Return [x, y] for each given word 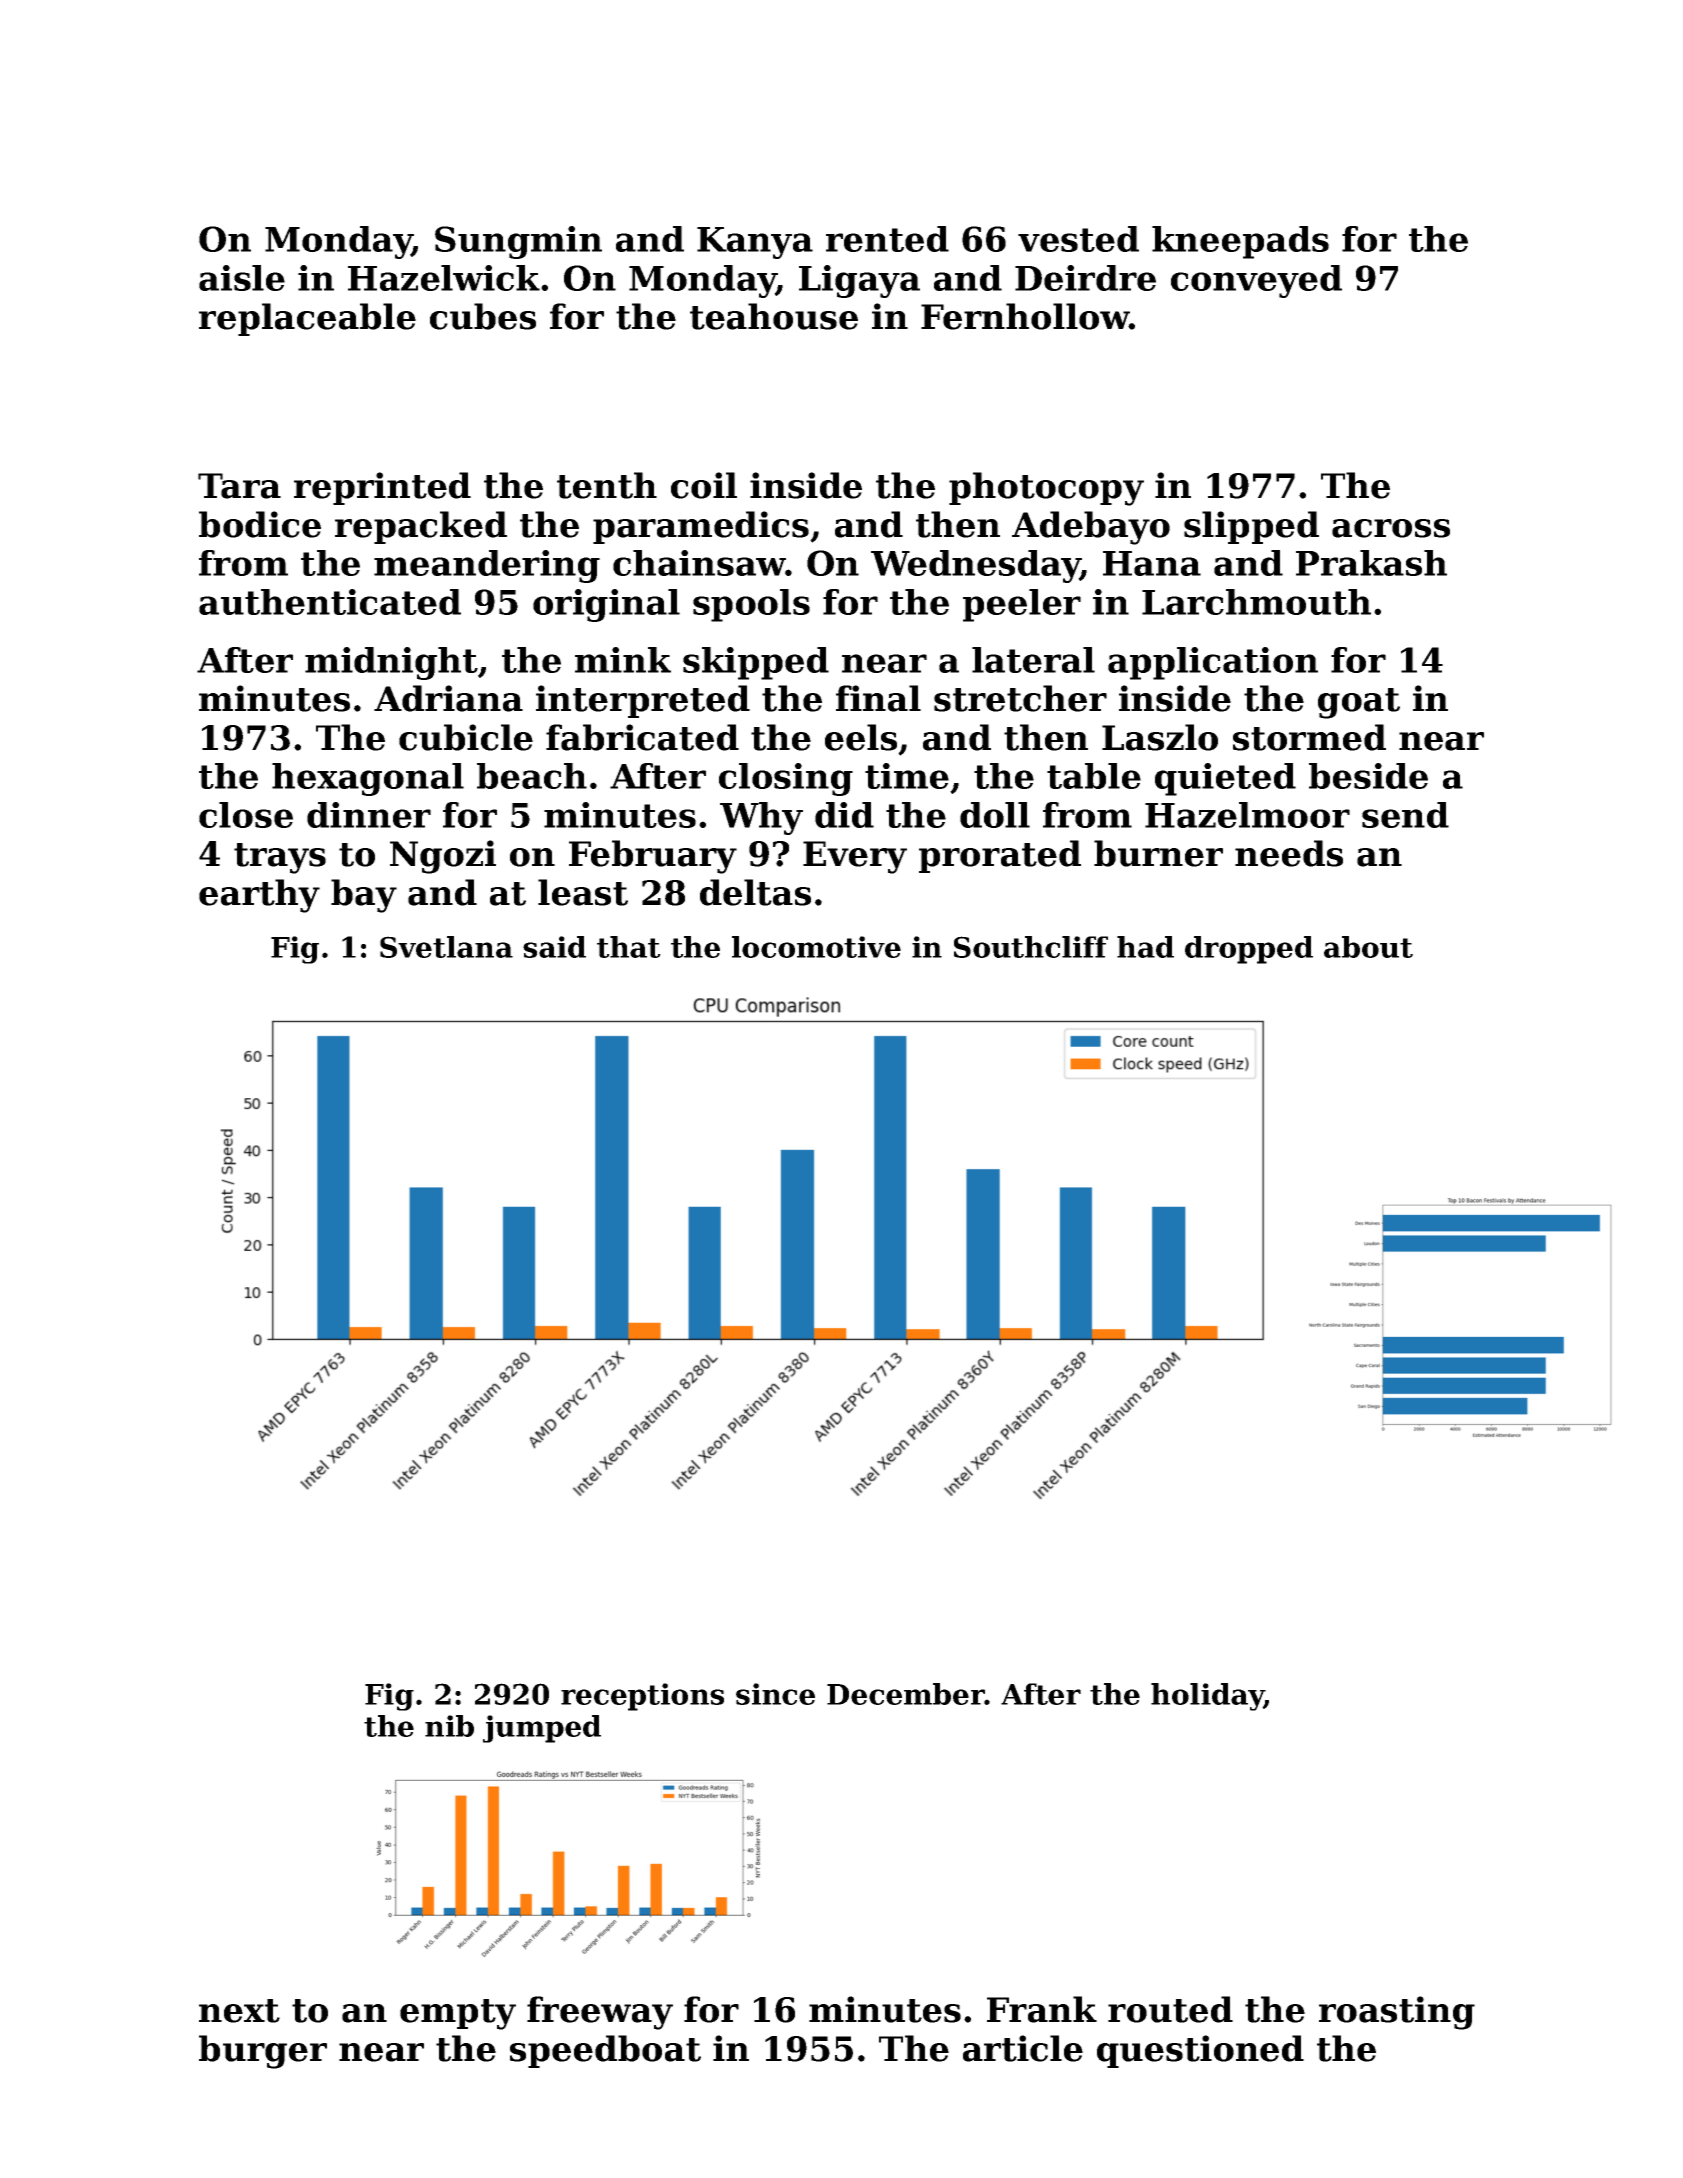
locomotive [816, 947]
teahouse [774, 316]
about [1368, 947]
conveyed [1256, 281]
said [554, 947]
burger [263, 2052]
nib [449, 1726]
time [907, 776]
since [775, 1694]
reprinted [382, 488]
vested [1078, 239]
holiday [1207, 1697]
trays [280, 858]
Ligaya [859, 281]
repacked [421, 527]
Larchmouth [1256, 602]
